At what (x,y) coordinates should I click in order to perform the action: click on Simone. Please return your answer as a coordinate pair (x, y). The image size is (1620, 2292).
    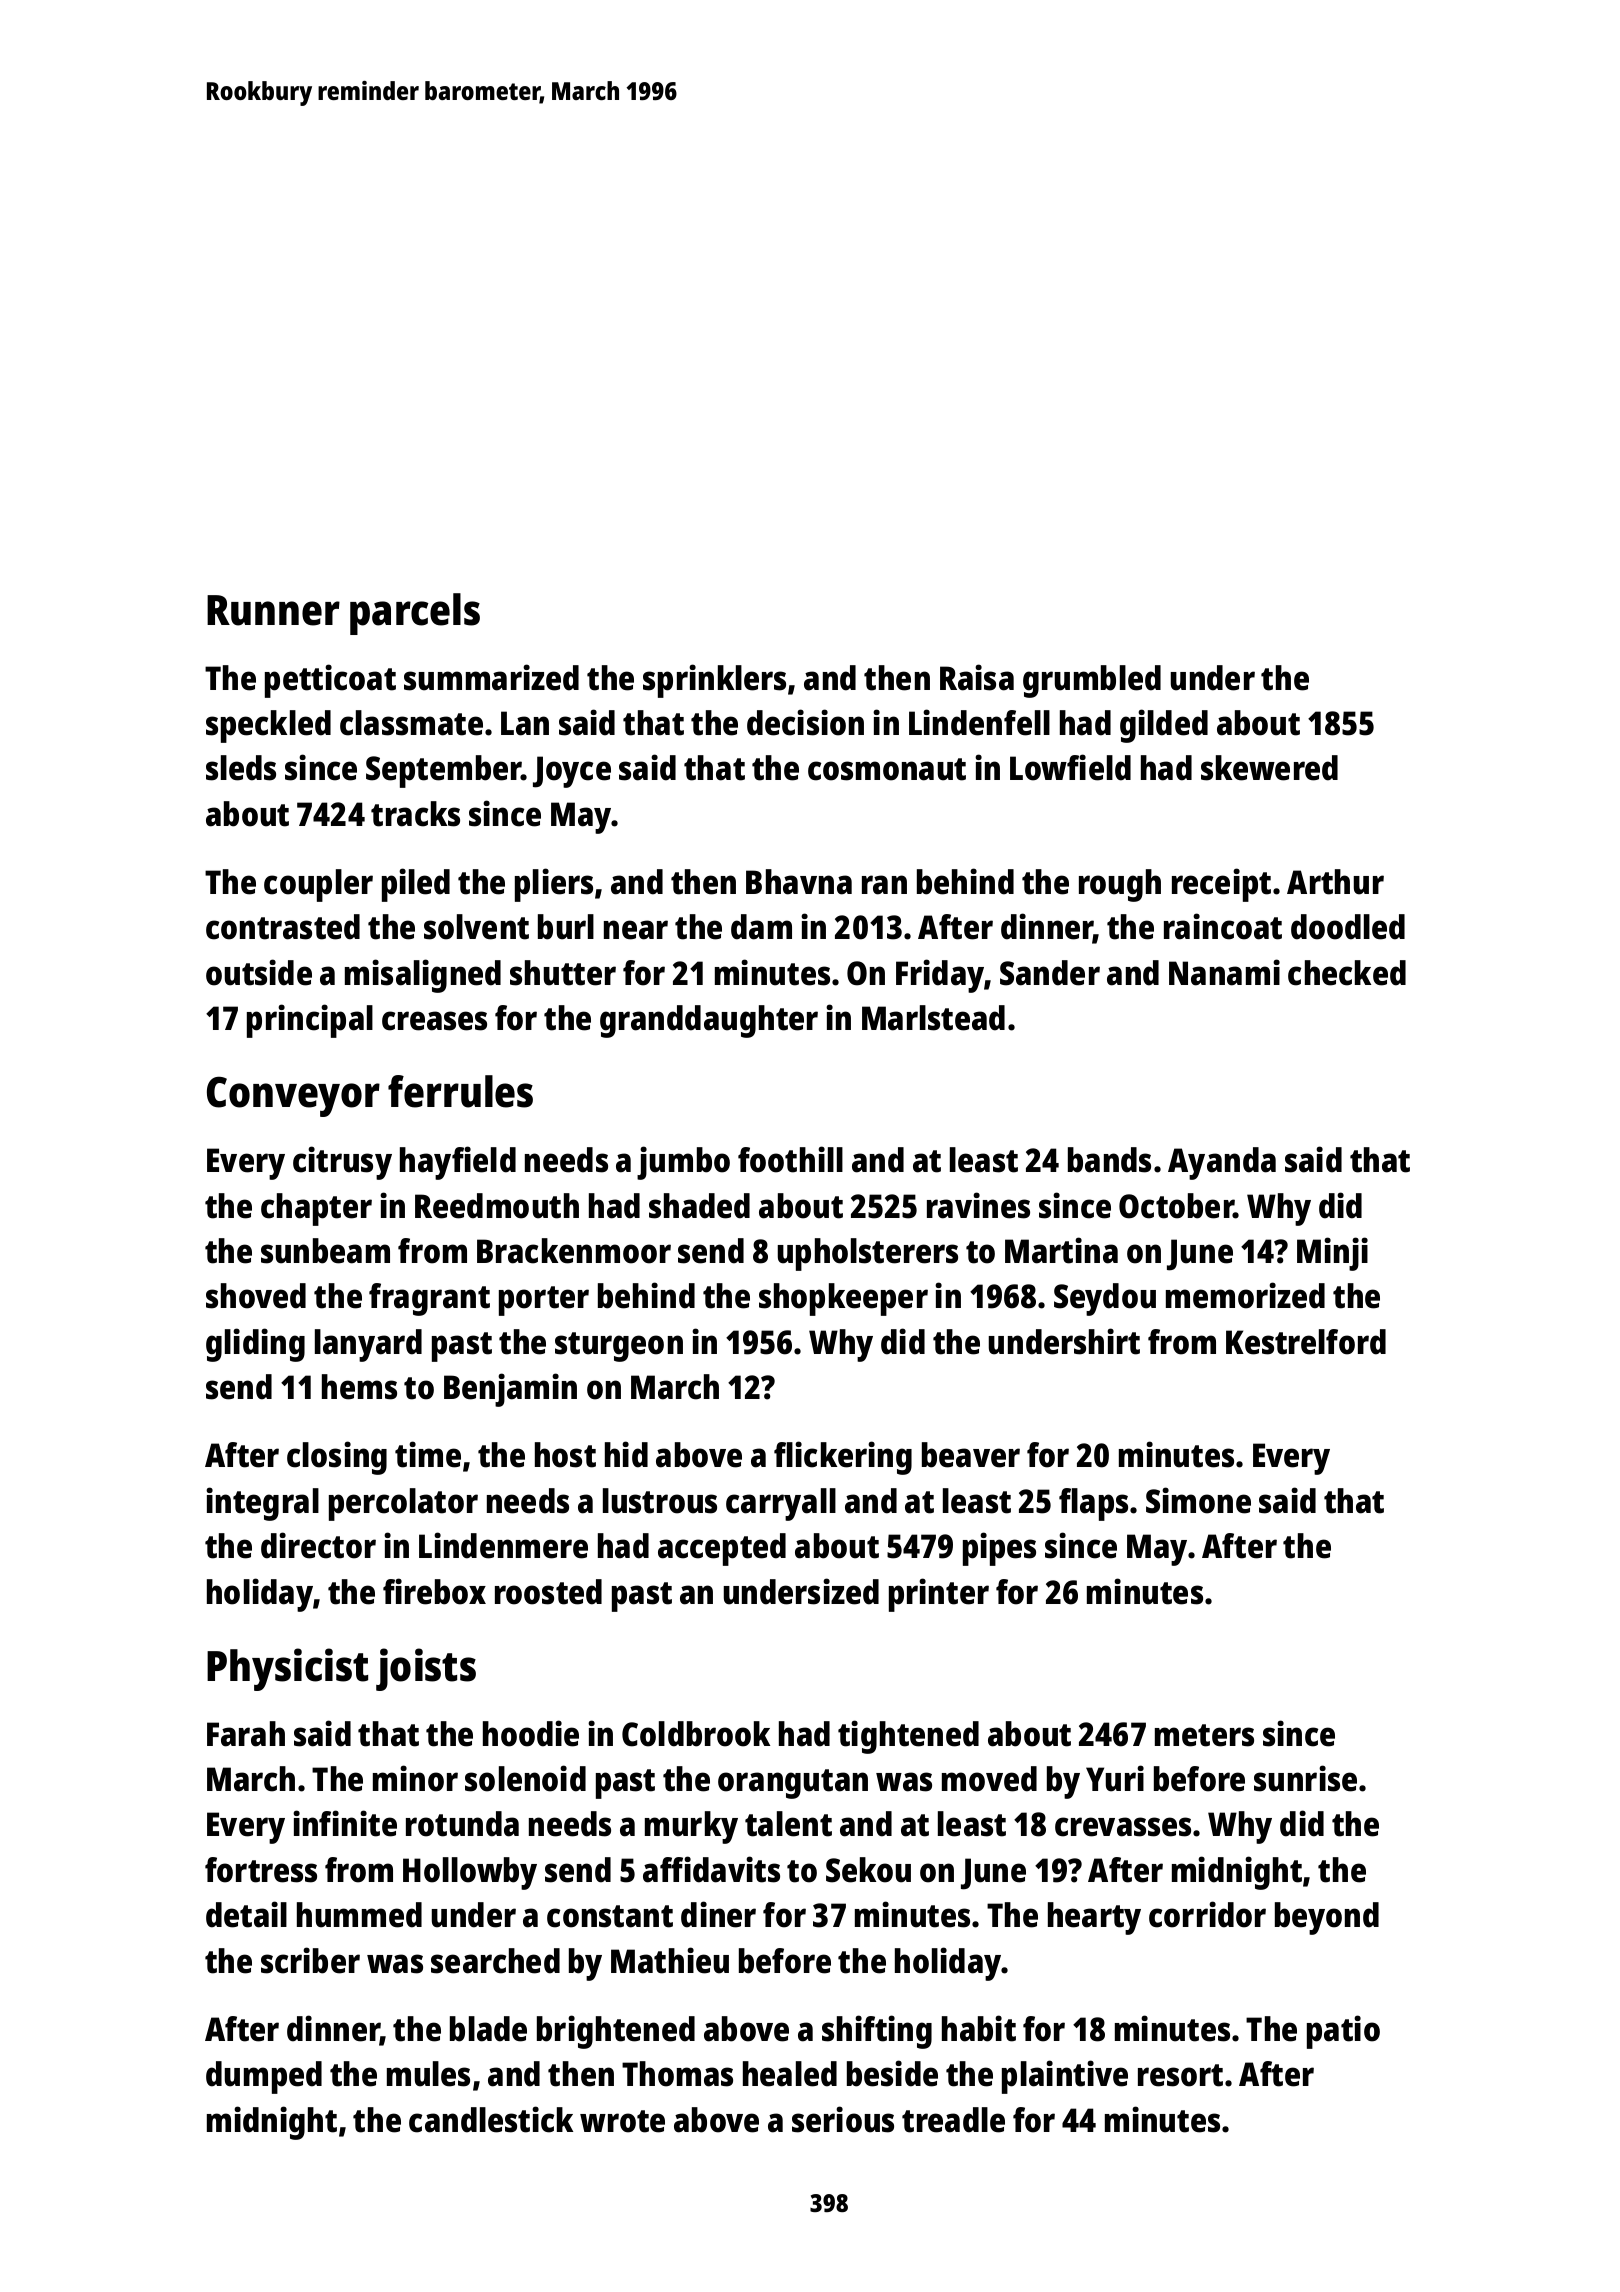
    Looking at the image, I should click on (1198, 1500).
